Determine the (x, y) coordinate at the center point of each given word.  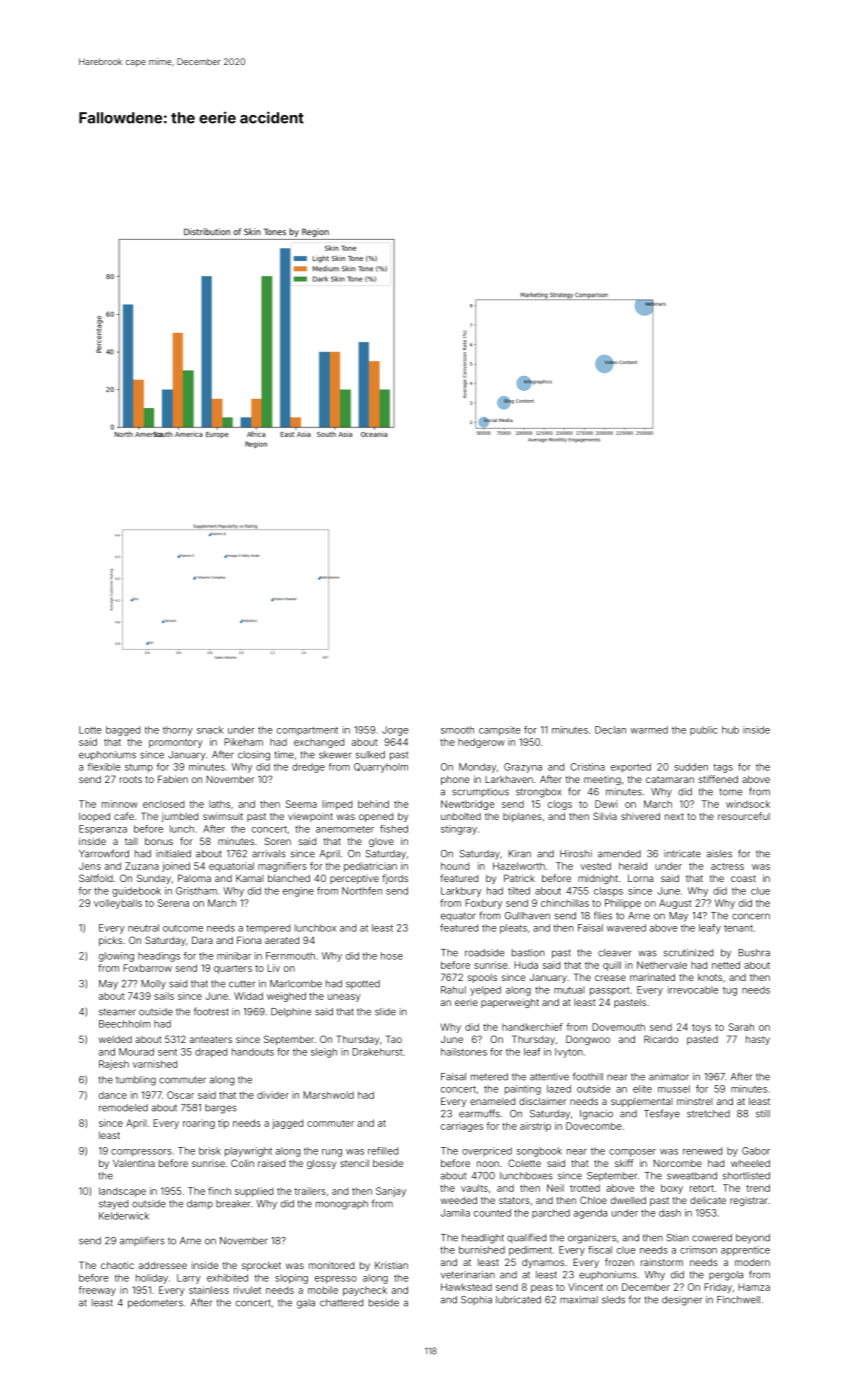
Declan (610, 730)
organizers (592, 1239)
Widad (248, 996)
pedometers (155, 1303)
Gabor (756, 1151)
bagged (123, 731)
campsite (500, 731)
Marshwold (328, 1095)
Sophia (476, 1300)
